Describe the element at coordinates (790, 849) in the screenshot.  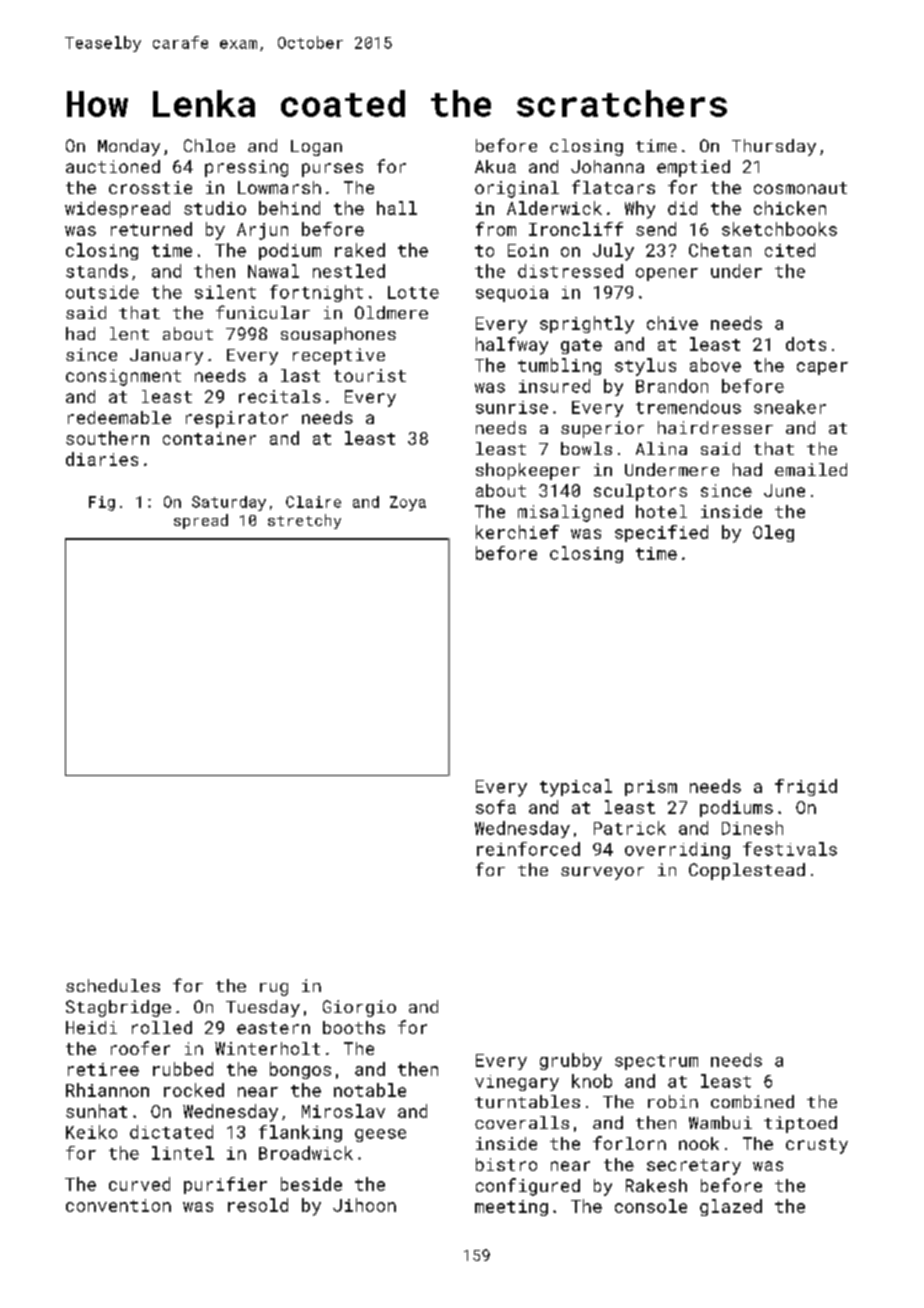
I see `festivals` at that location.
